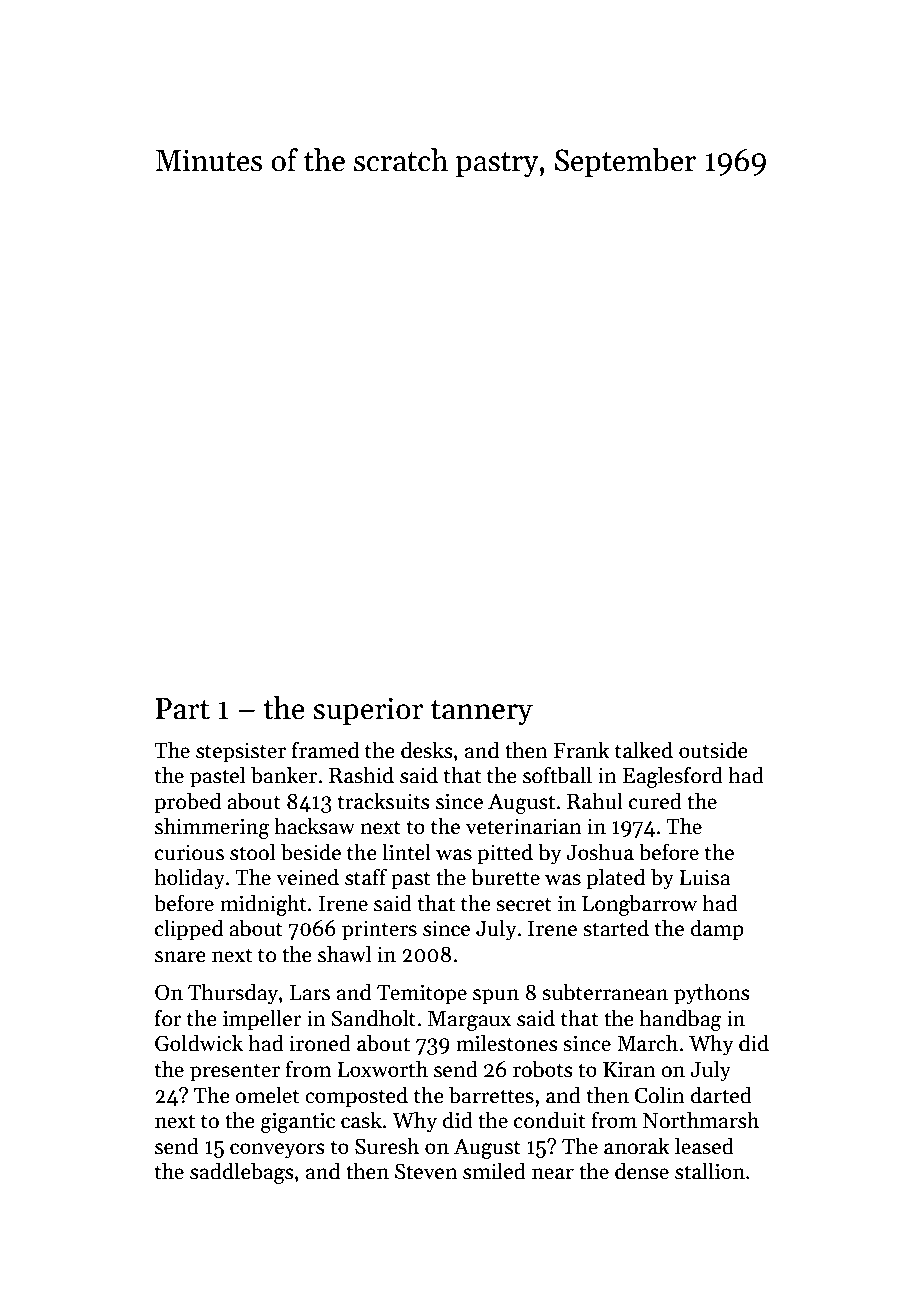 The width and height of the page is (924, 1311). What do you see at coordinates (704, 877) in the page?
I see `Luisa` at bounding box center [704, 877].
